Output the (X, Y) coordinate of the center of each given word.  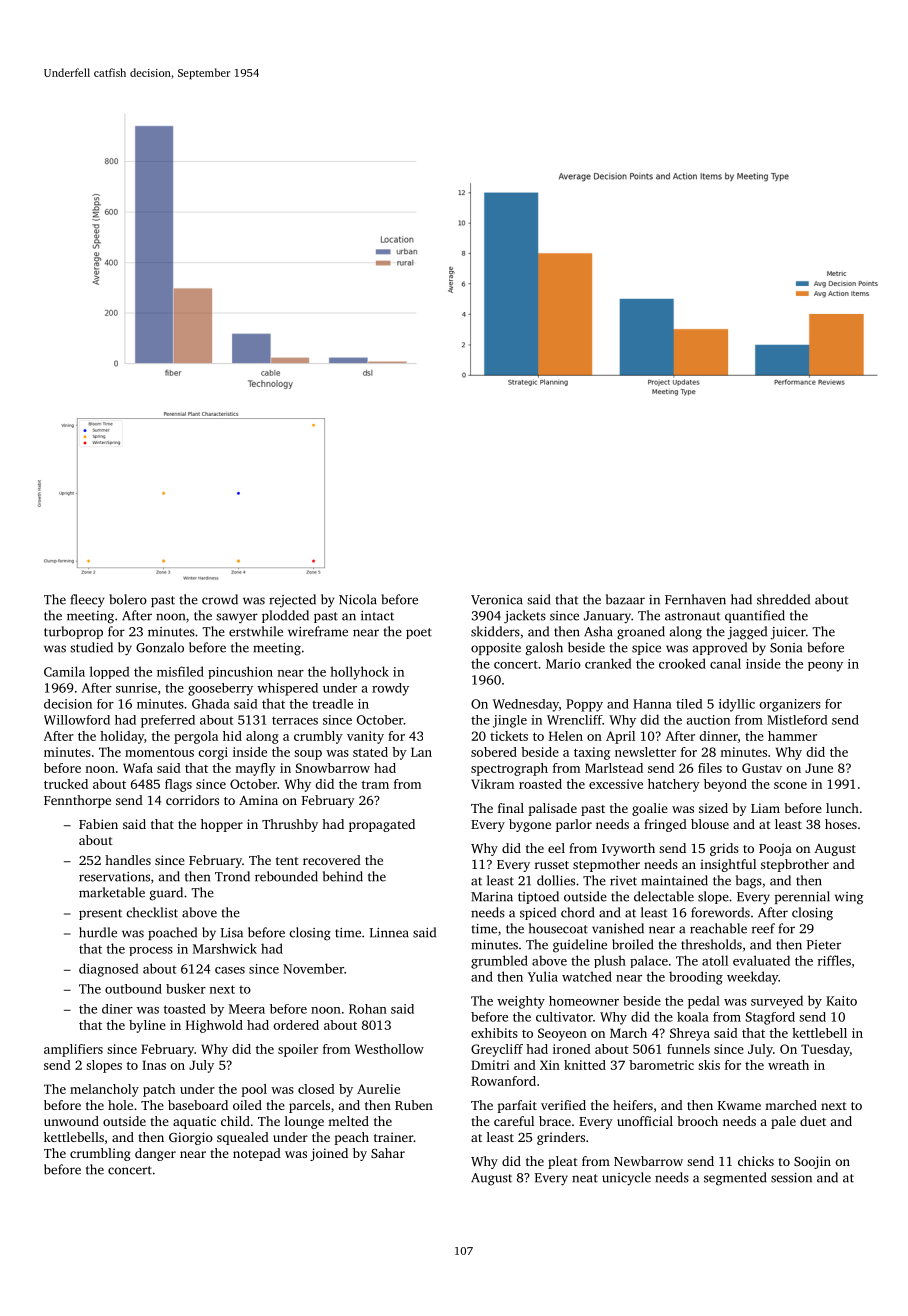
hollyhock (359, 673)
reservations (114, 877)
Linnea (389, 933)
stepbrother (795, 865)
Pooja (775, 849)
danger (155, 1154)
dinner (718, 736)
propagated (382, 825)
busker (186, 988)
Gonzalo (160, 647)
